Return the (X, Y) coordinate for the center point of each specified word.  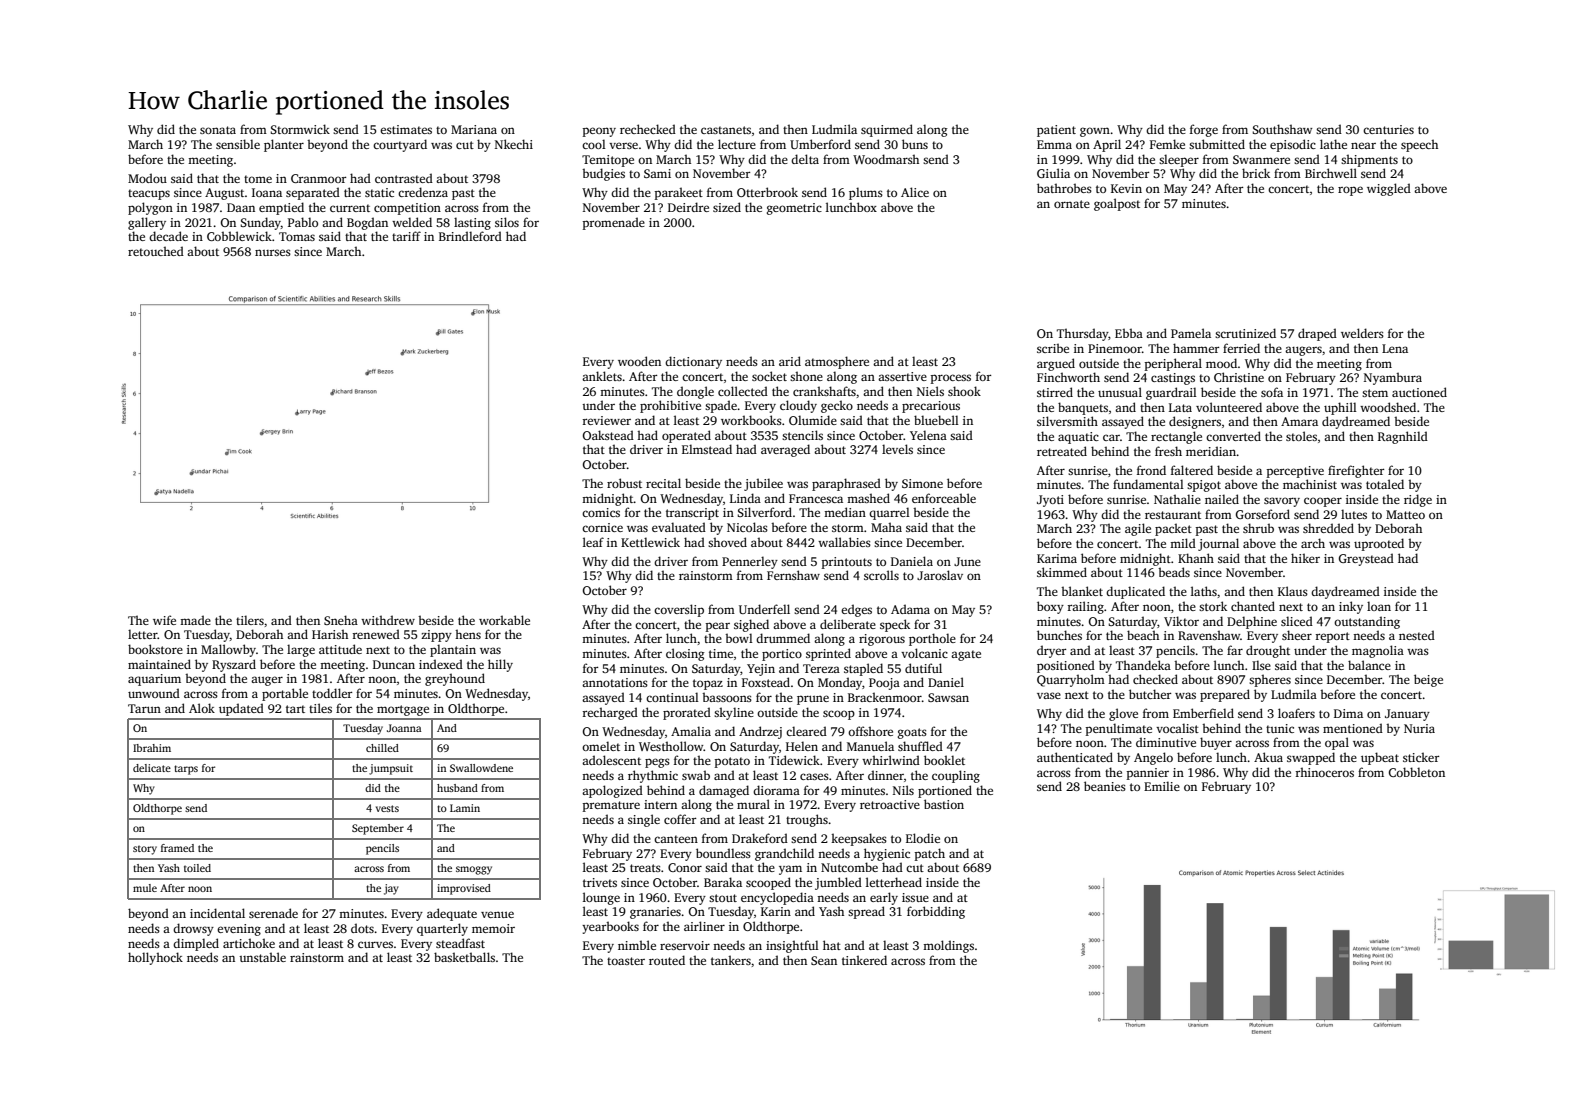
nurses (273, 252)
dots (362, 928)
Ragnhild (1403, 437)
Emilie (1162, 786)
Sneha (341, 620)
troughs (807, 820)
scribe (1053, 348)
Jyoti (1050, 501)
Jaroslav (940, 575)
